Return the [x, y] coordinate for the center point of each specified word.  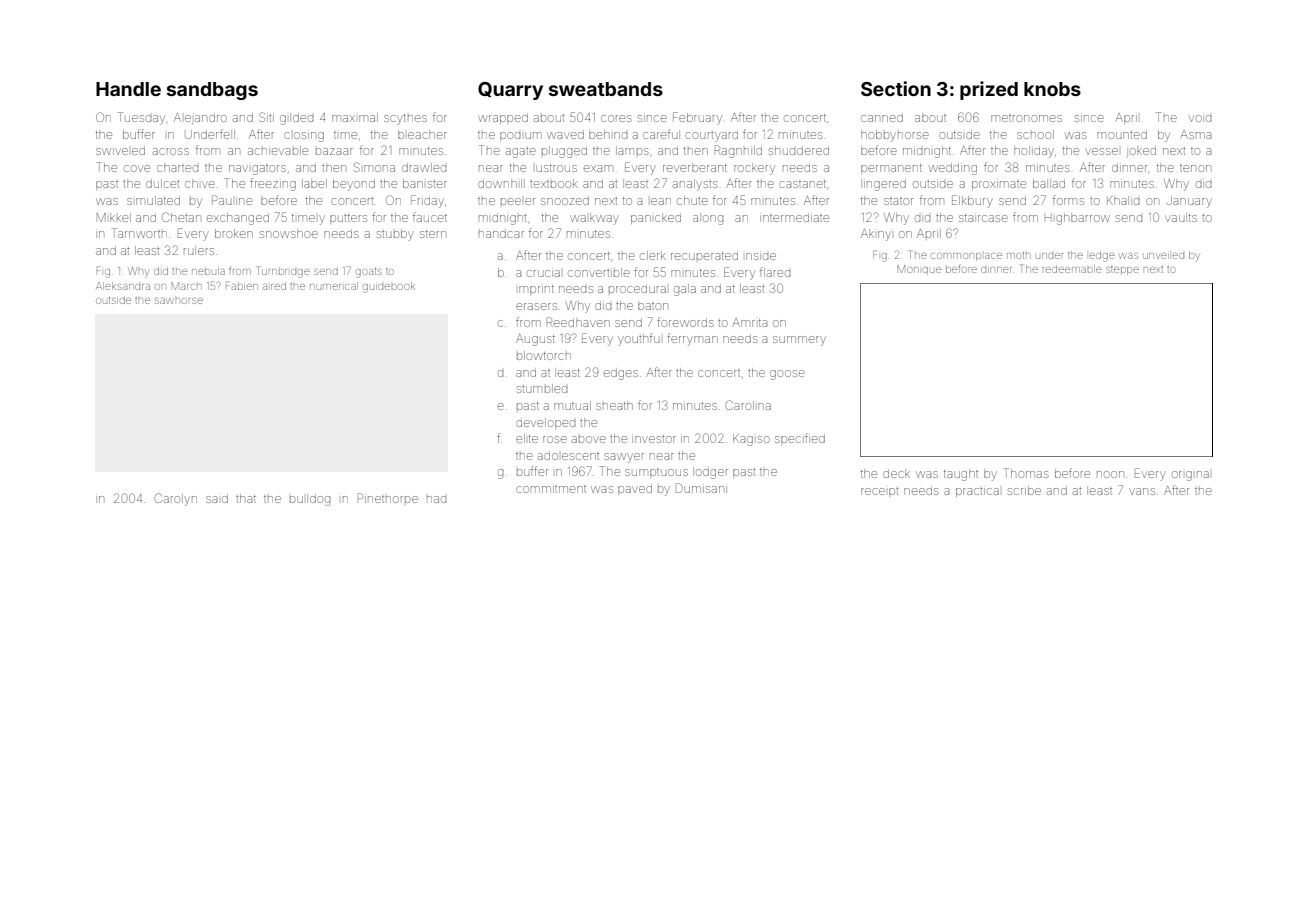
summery [799, 341]
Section [896, 88]
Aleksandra [123, 286]
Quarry [510, 91]
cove [137, 168]
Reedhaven [578, 322]
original [1190, 476]
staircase [983, 218]
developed [545, 423]
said [217, 498]
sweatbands [606, 89]
